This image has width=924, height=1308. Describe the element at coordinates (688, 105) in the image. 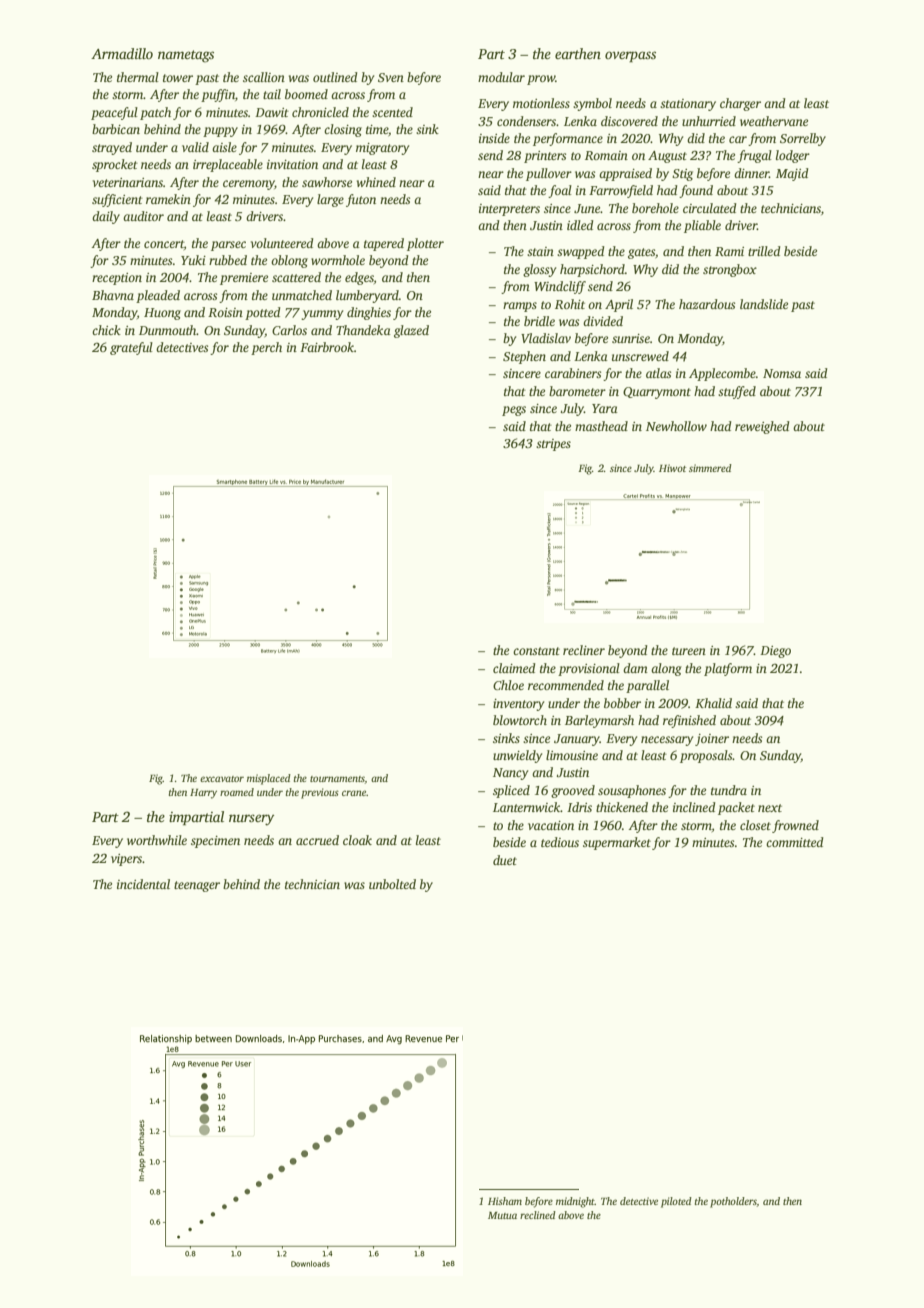

I see `stationary` at that location.
